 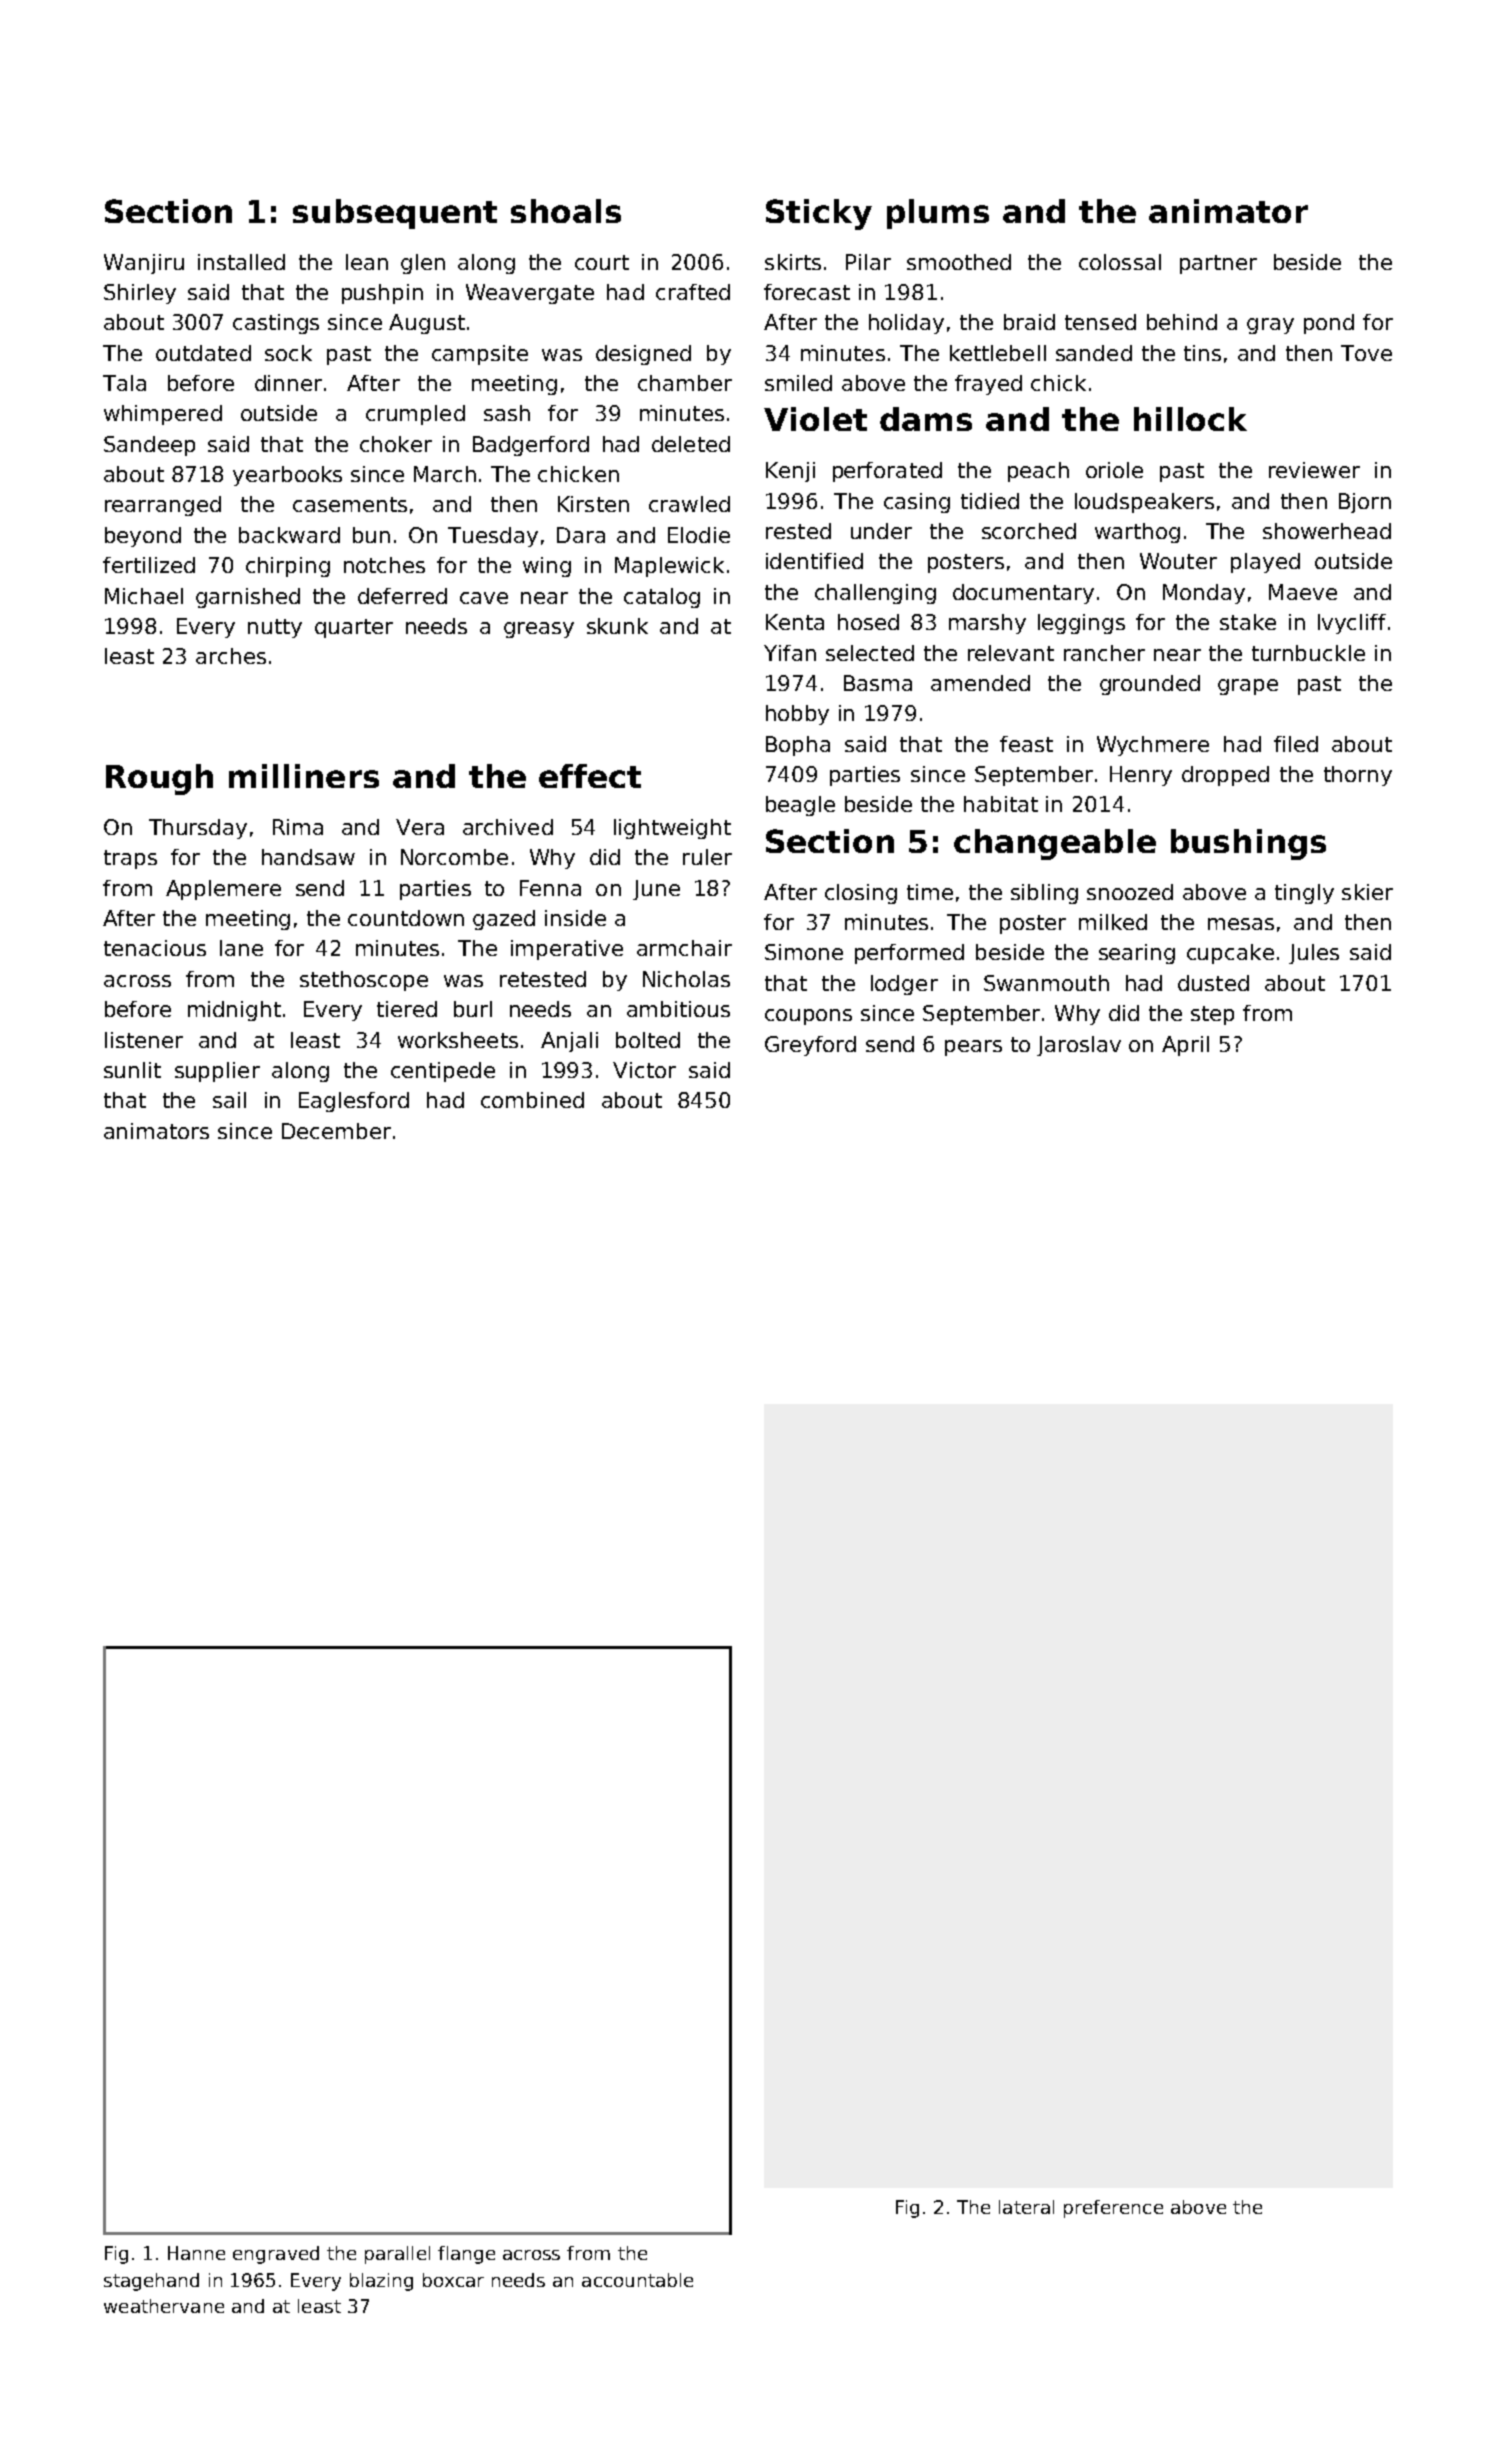 What do you see at coordinates (196, 2253) in the page?
I see `Hanne` at bounding box center [196, 2253].
